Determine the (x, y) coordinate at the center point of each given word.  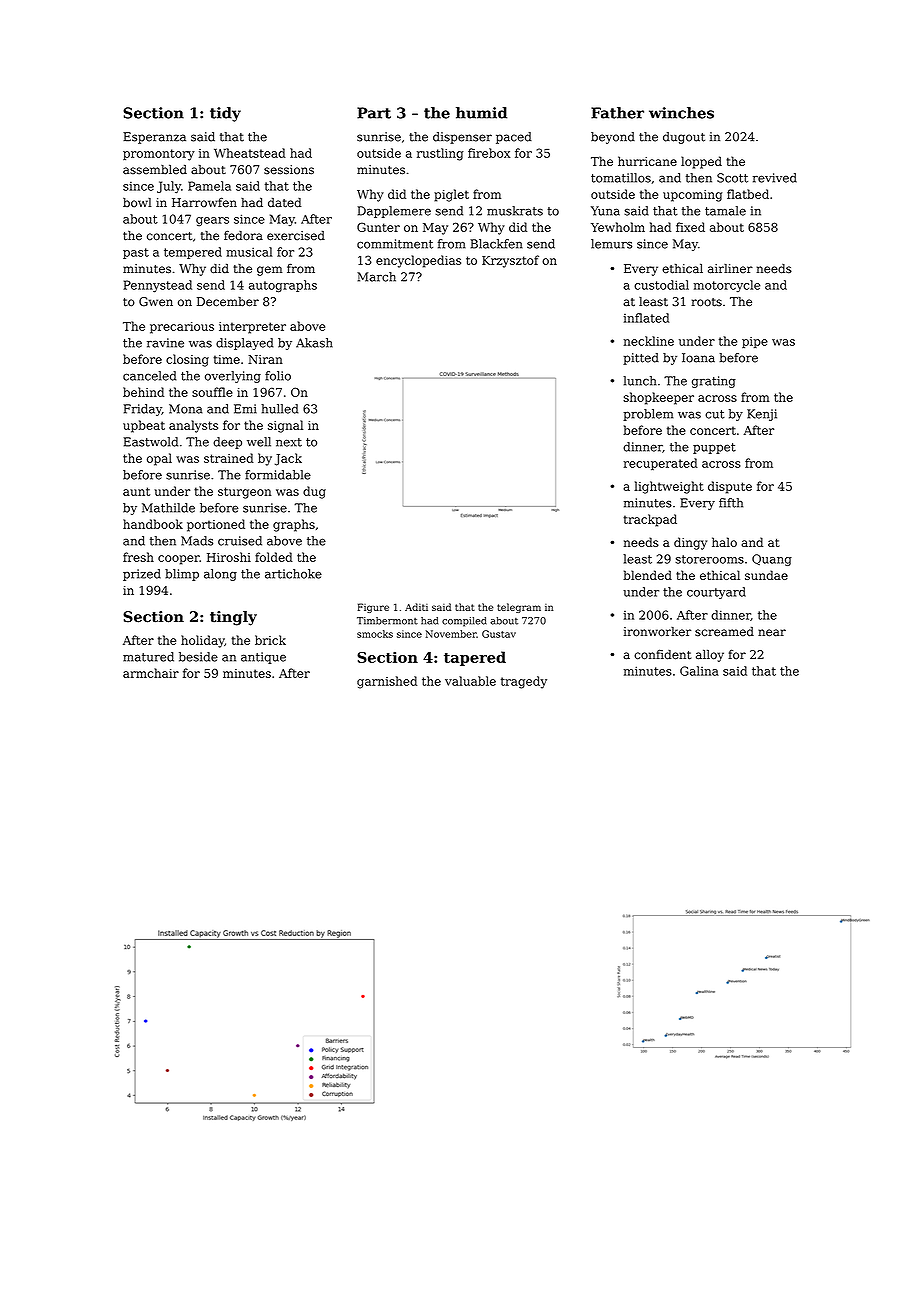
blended (647, 575)
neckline (649, 341)
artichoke (293, 574)
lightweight (669, 487)
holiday (202, 641)
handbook (153, 524)
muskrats (515, 211)
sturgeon (244, 493)
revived (775, 178)
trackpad (650, 520)
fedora (243, 236)
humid (481, 113)
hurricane (647, 161)
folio (278, 376)
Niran (265, 359)
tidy (225, 114)
